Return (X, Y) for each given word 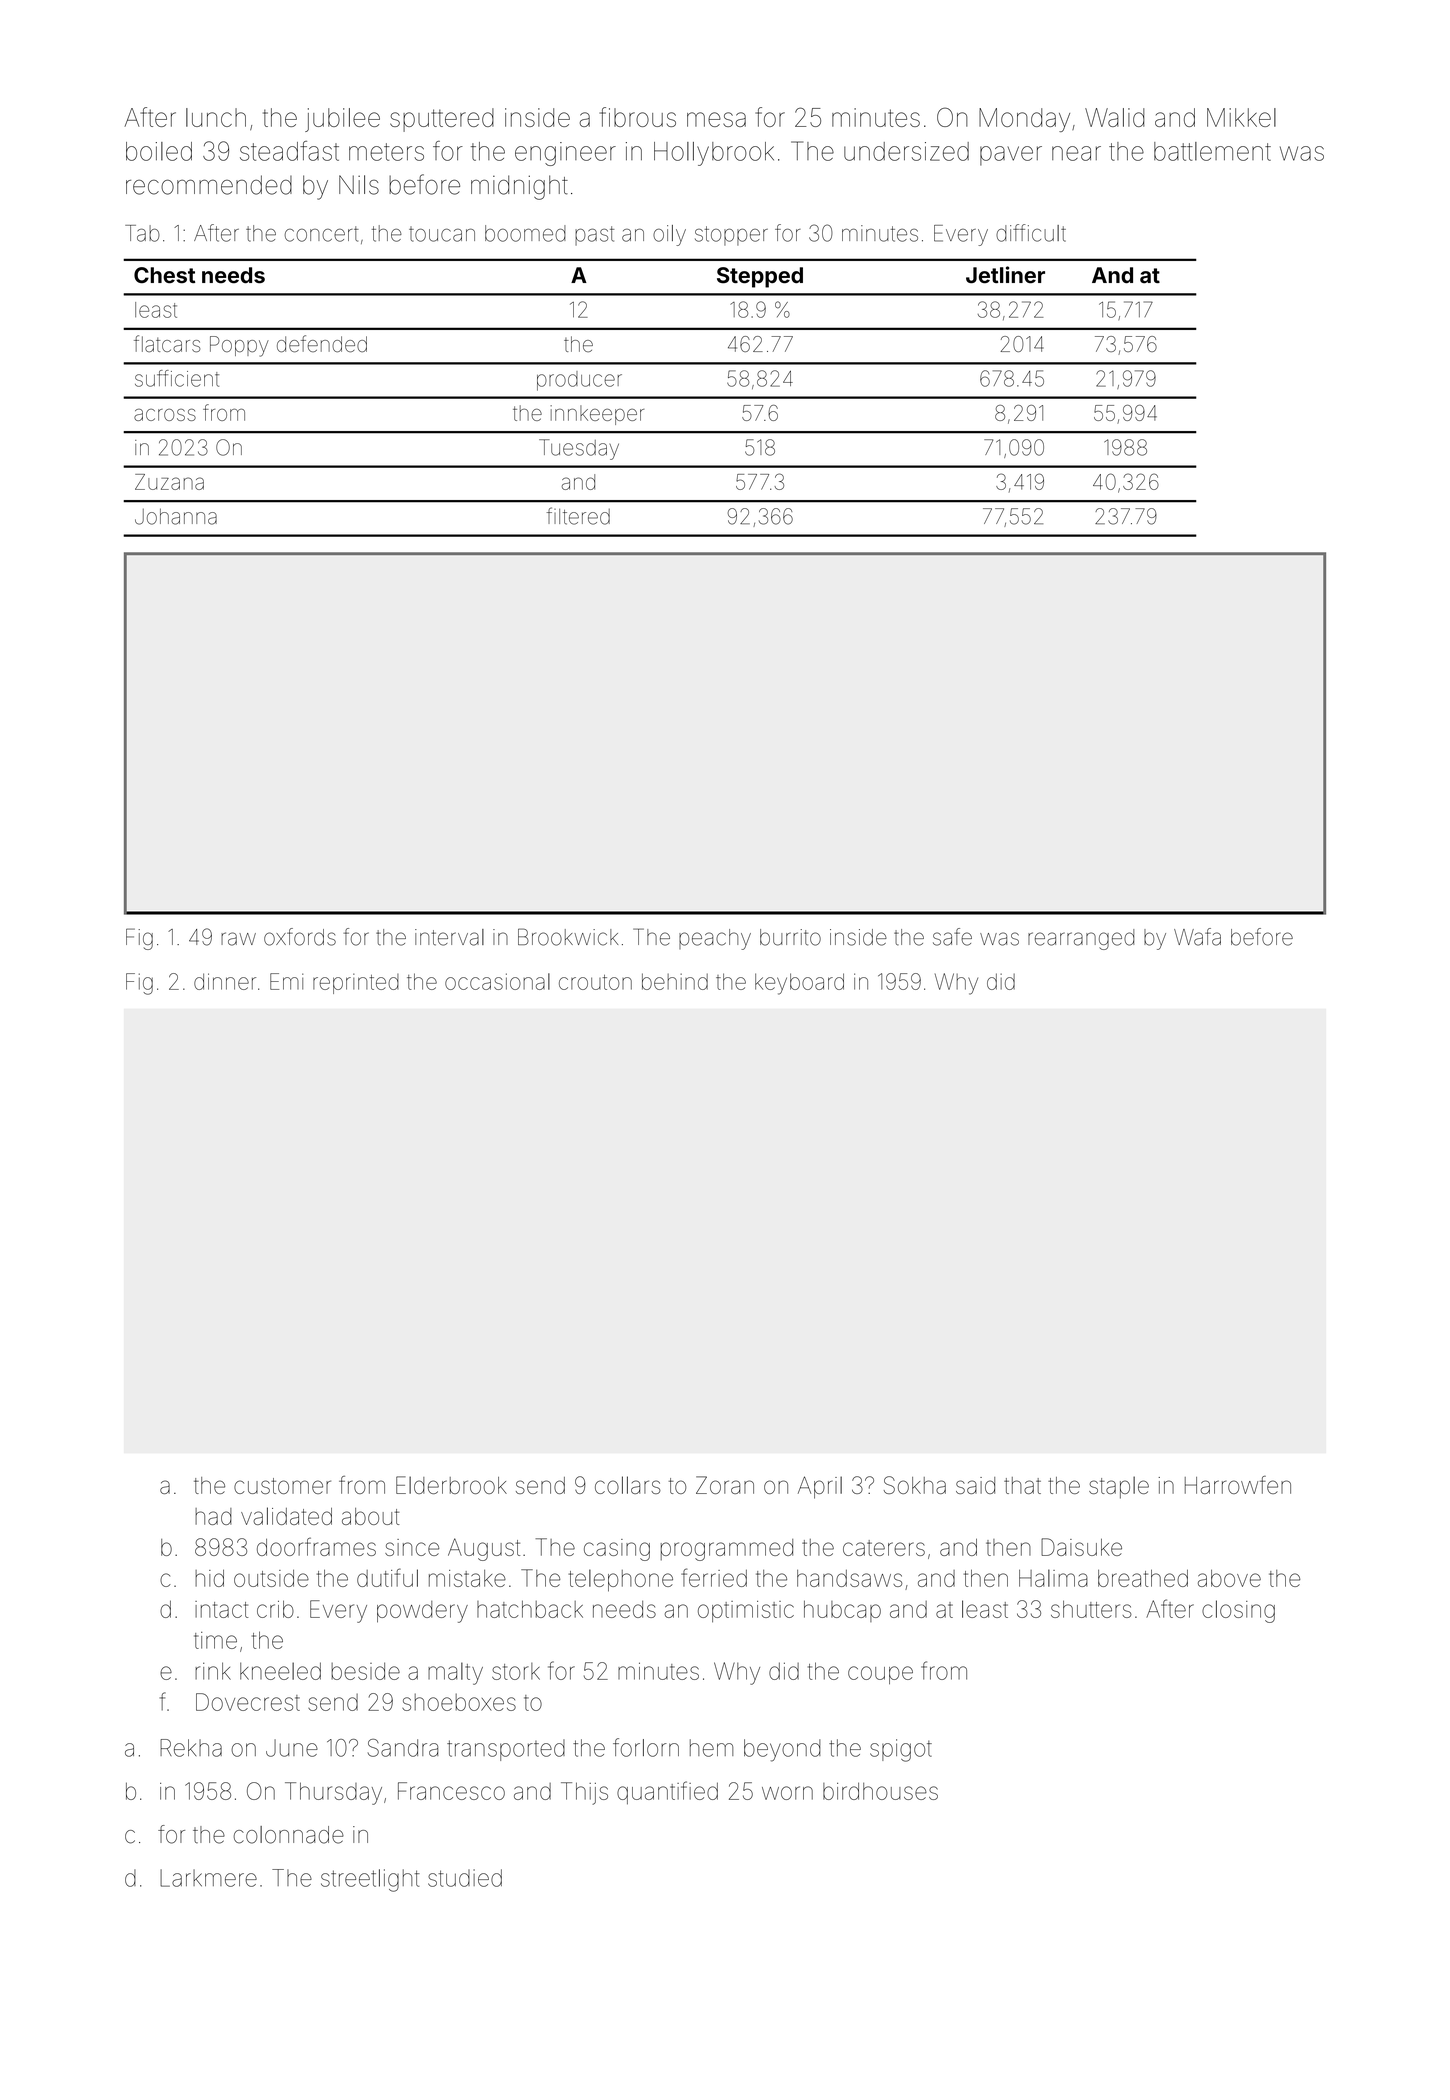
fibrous (637, 117)
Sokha (915, 1485)
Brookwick (568, 937)
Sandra (403, 1748)
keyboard (799, 984)
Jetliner (1005, 275)
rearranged (1081, 939)
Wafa (1197, 937)
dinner (225, 981)
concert (322, 234)
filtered (578, 516)
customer (282, 1486)
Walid (1115, 117)
